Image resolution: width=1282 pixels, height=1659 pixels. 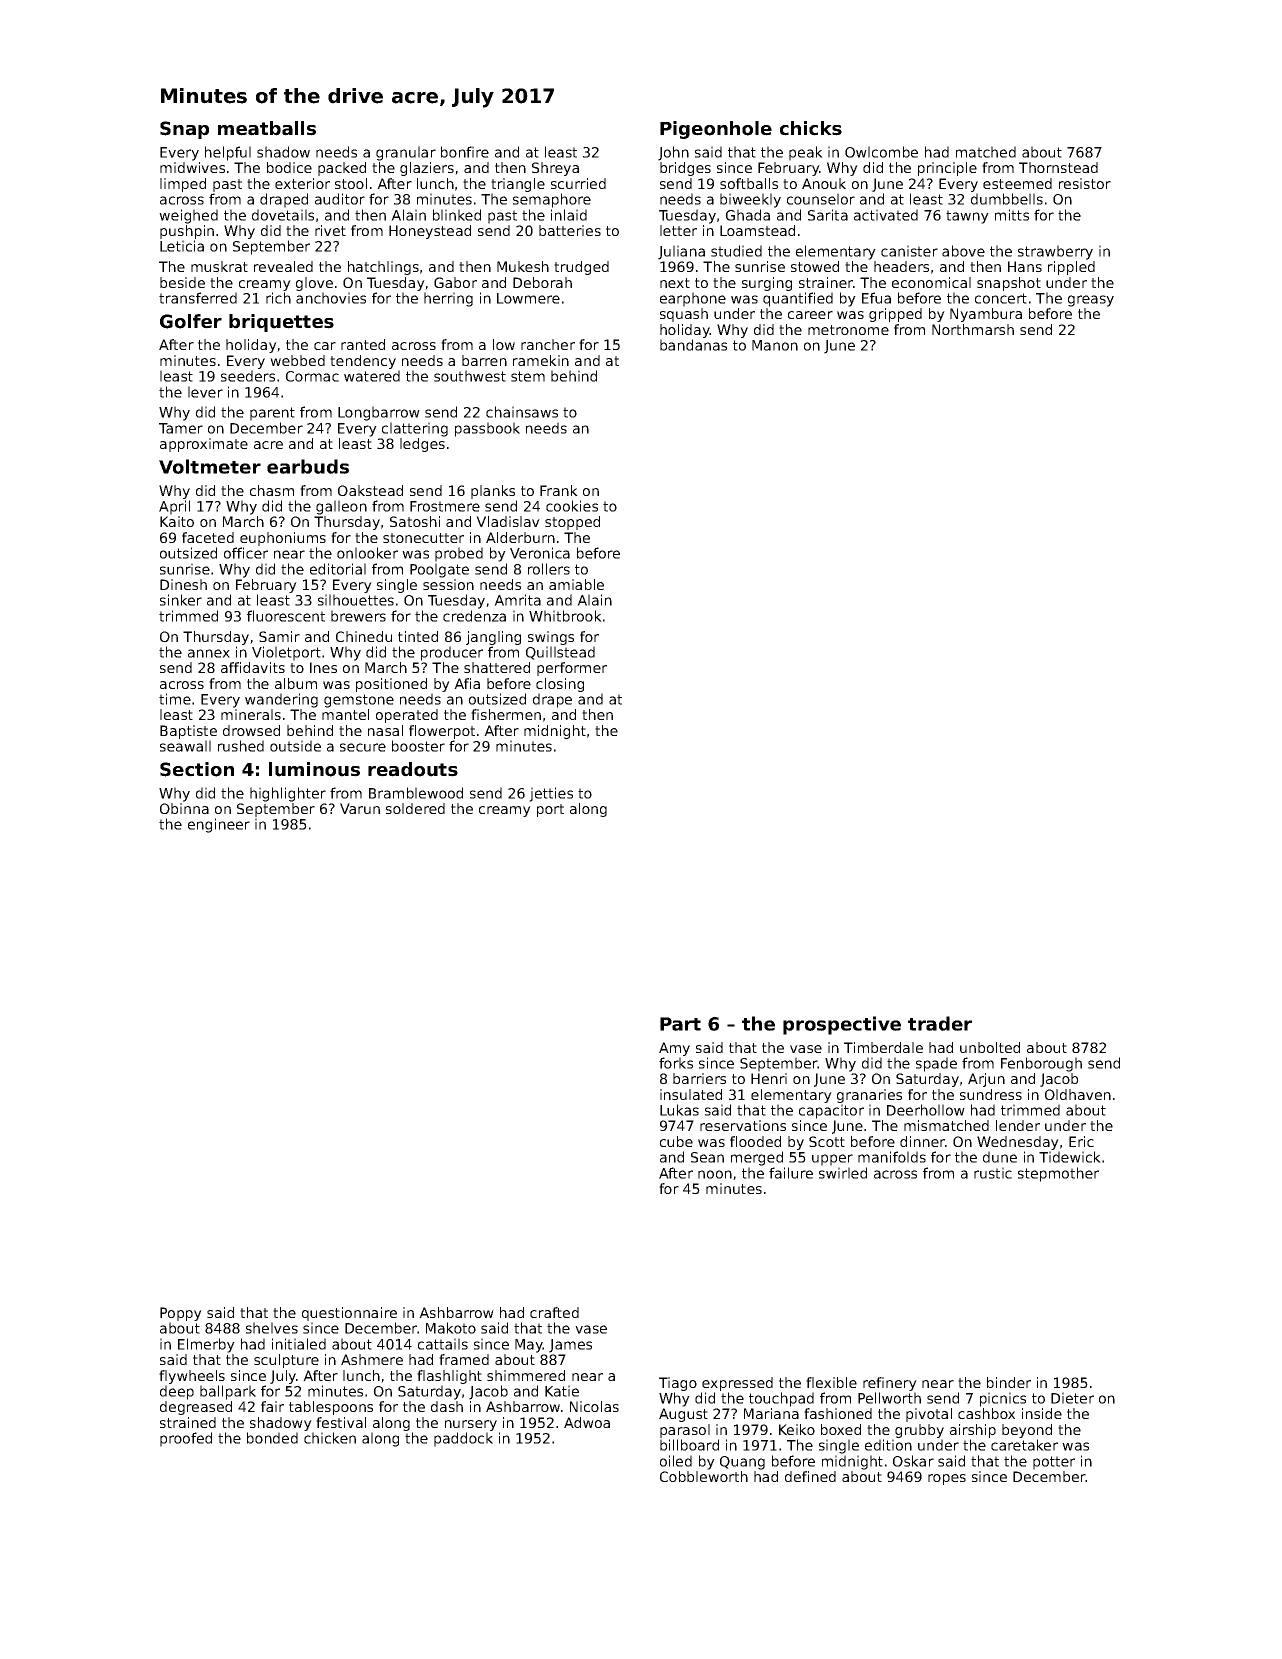 What do you see at coordinates (704, 1476) in the image?
I see `Cobbleworth` at bounding box center [704, 1476].
